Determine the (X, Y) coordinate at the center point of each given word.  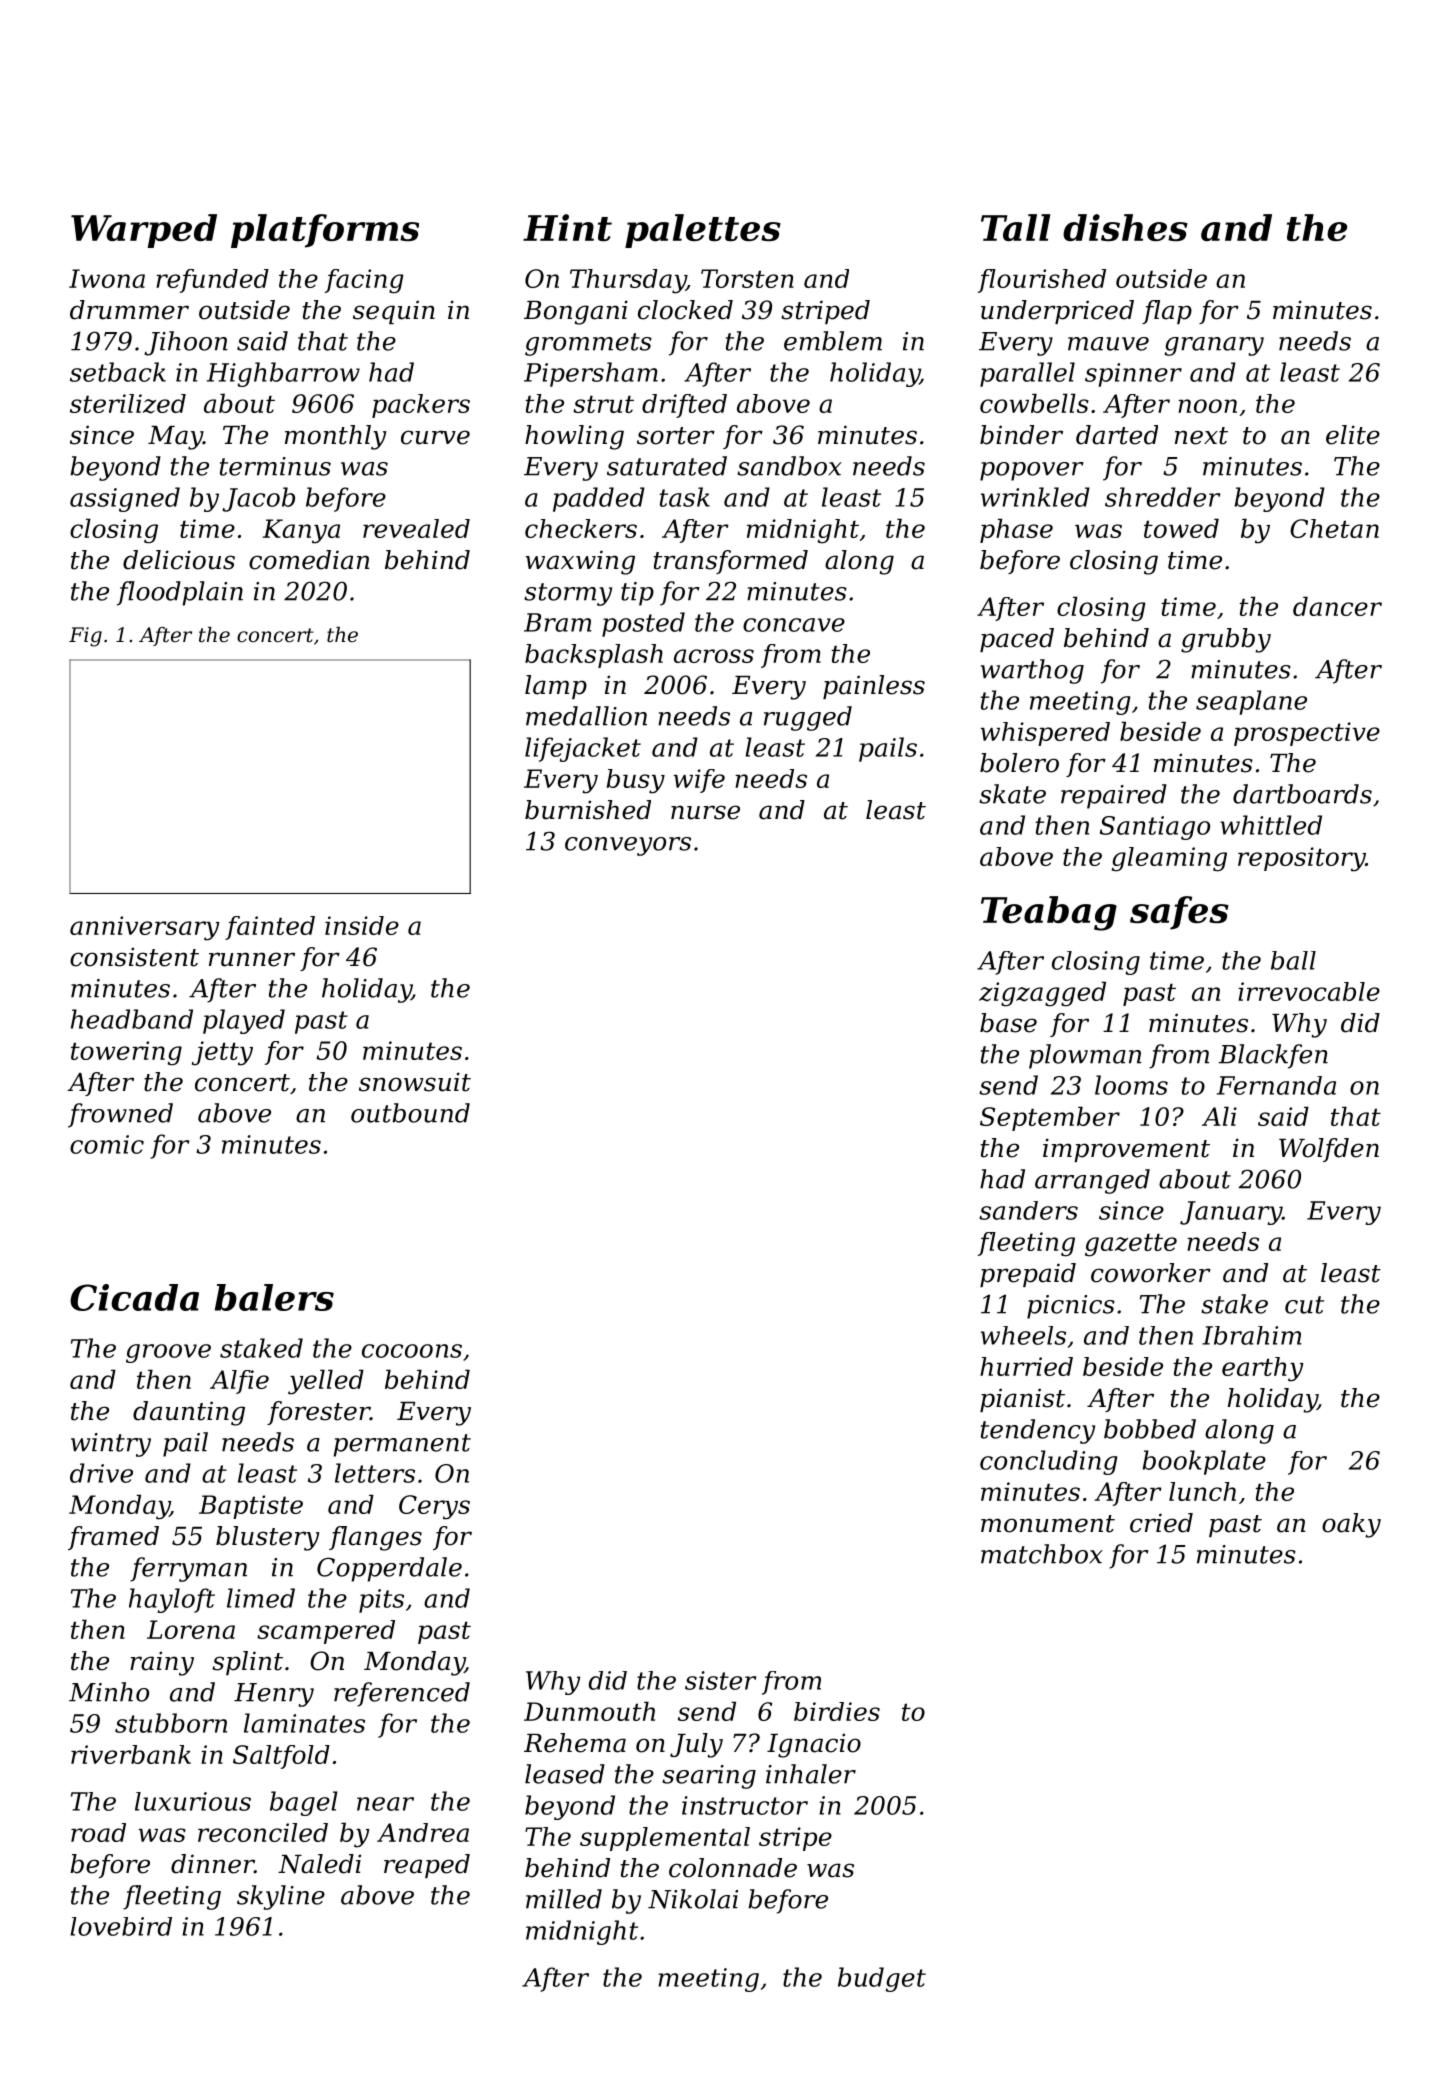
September (1050, 1118)
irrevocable (1309, 991)
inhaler (811, 1774)
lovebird (121, 1926)
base (1008, 1023)
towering (126, 1053)
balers (274, 1297)
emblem (833, 341)
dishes (1125, 227)
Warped (144, 231)
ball (1293, 960)
